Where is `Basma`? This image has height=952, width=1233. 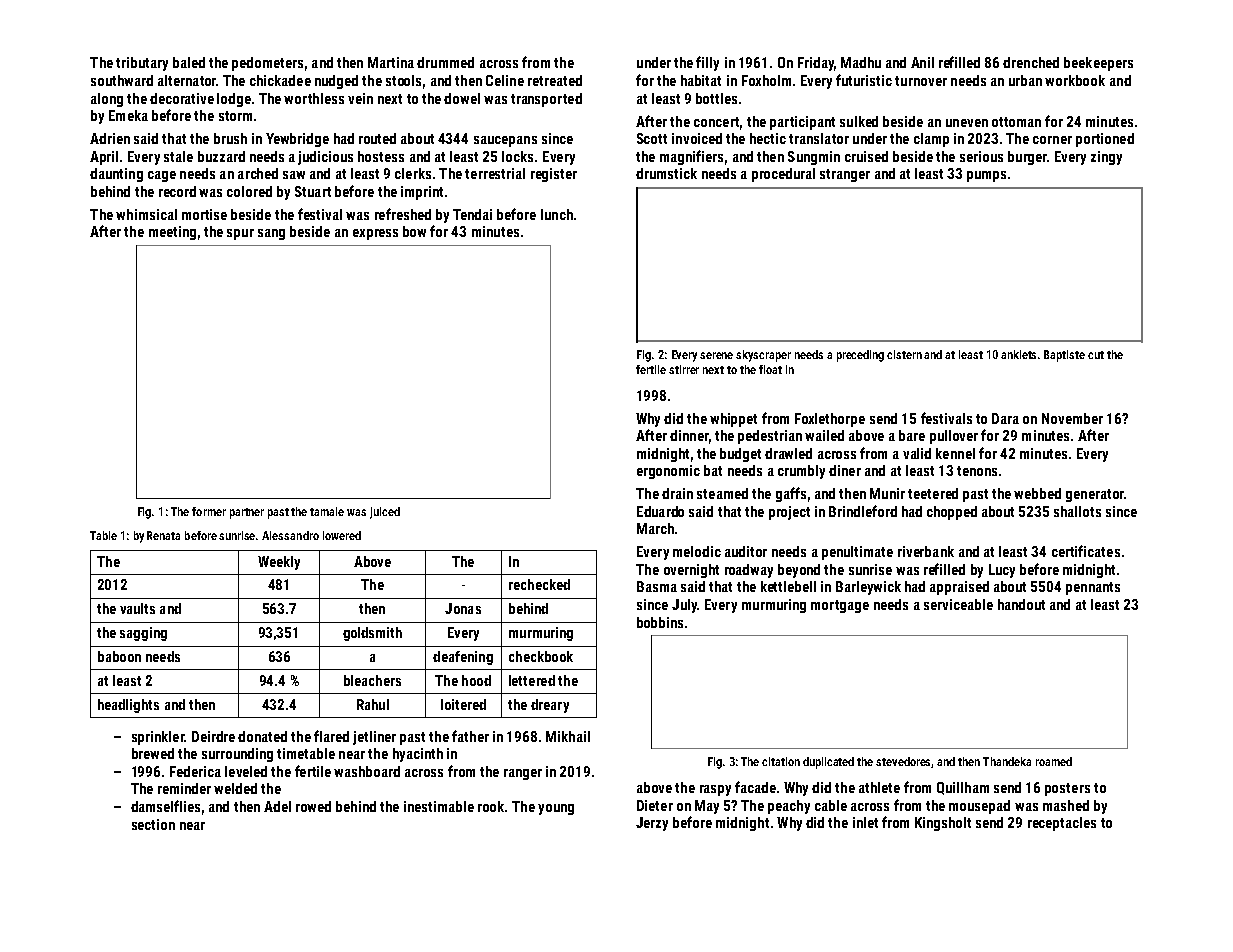 Basma is located at coordinates (657, 586).
